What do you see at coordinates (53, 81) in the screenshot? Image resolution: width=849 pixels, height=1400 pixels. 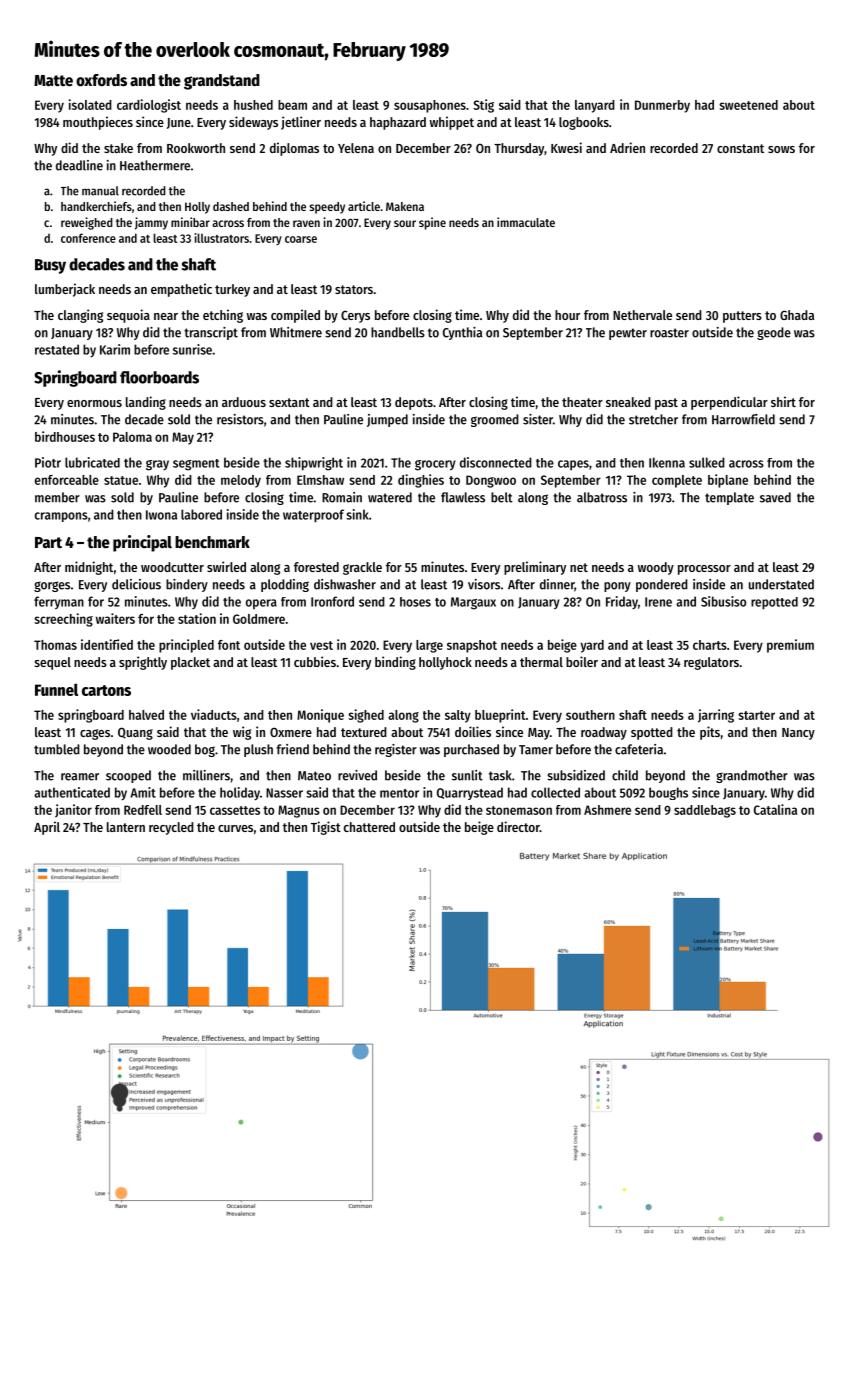 I see `Matte` at bounding box center [53, 81].
